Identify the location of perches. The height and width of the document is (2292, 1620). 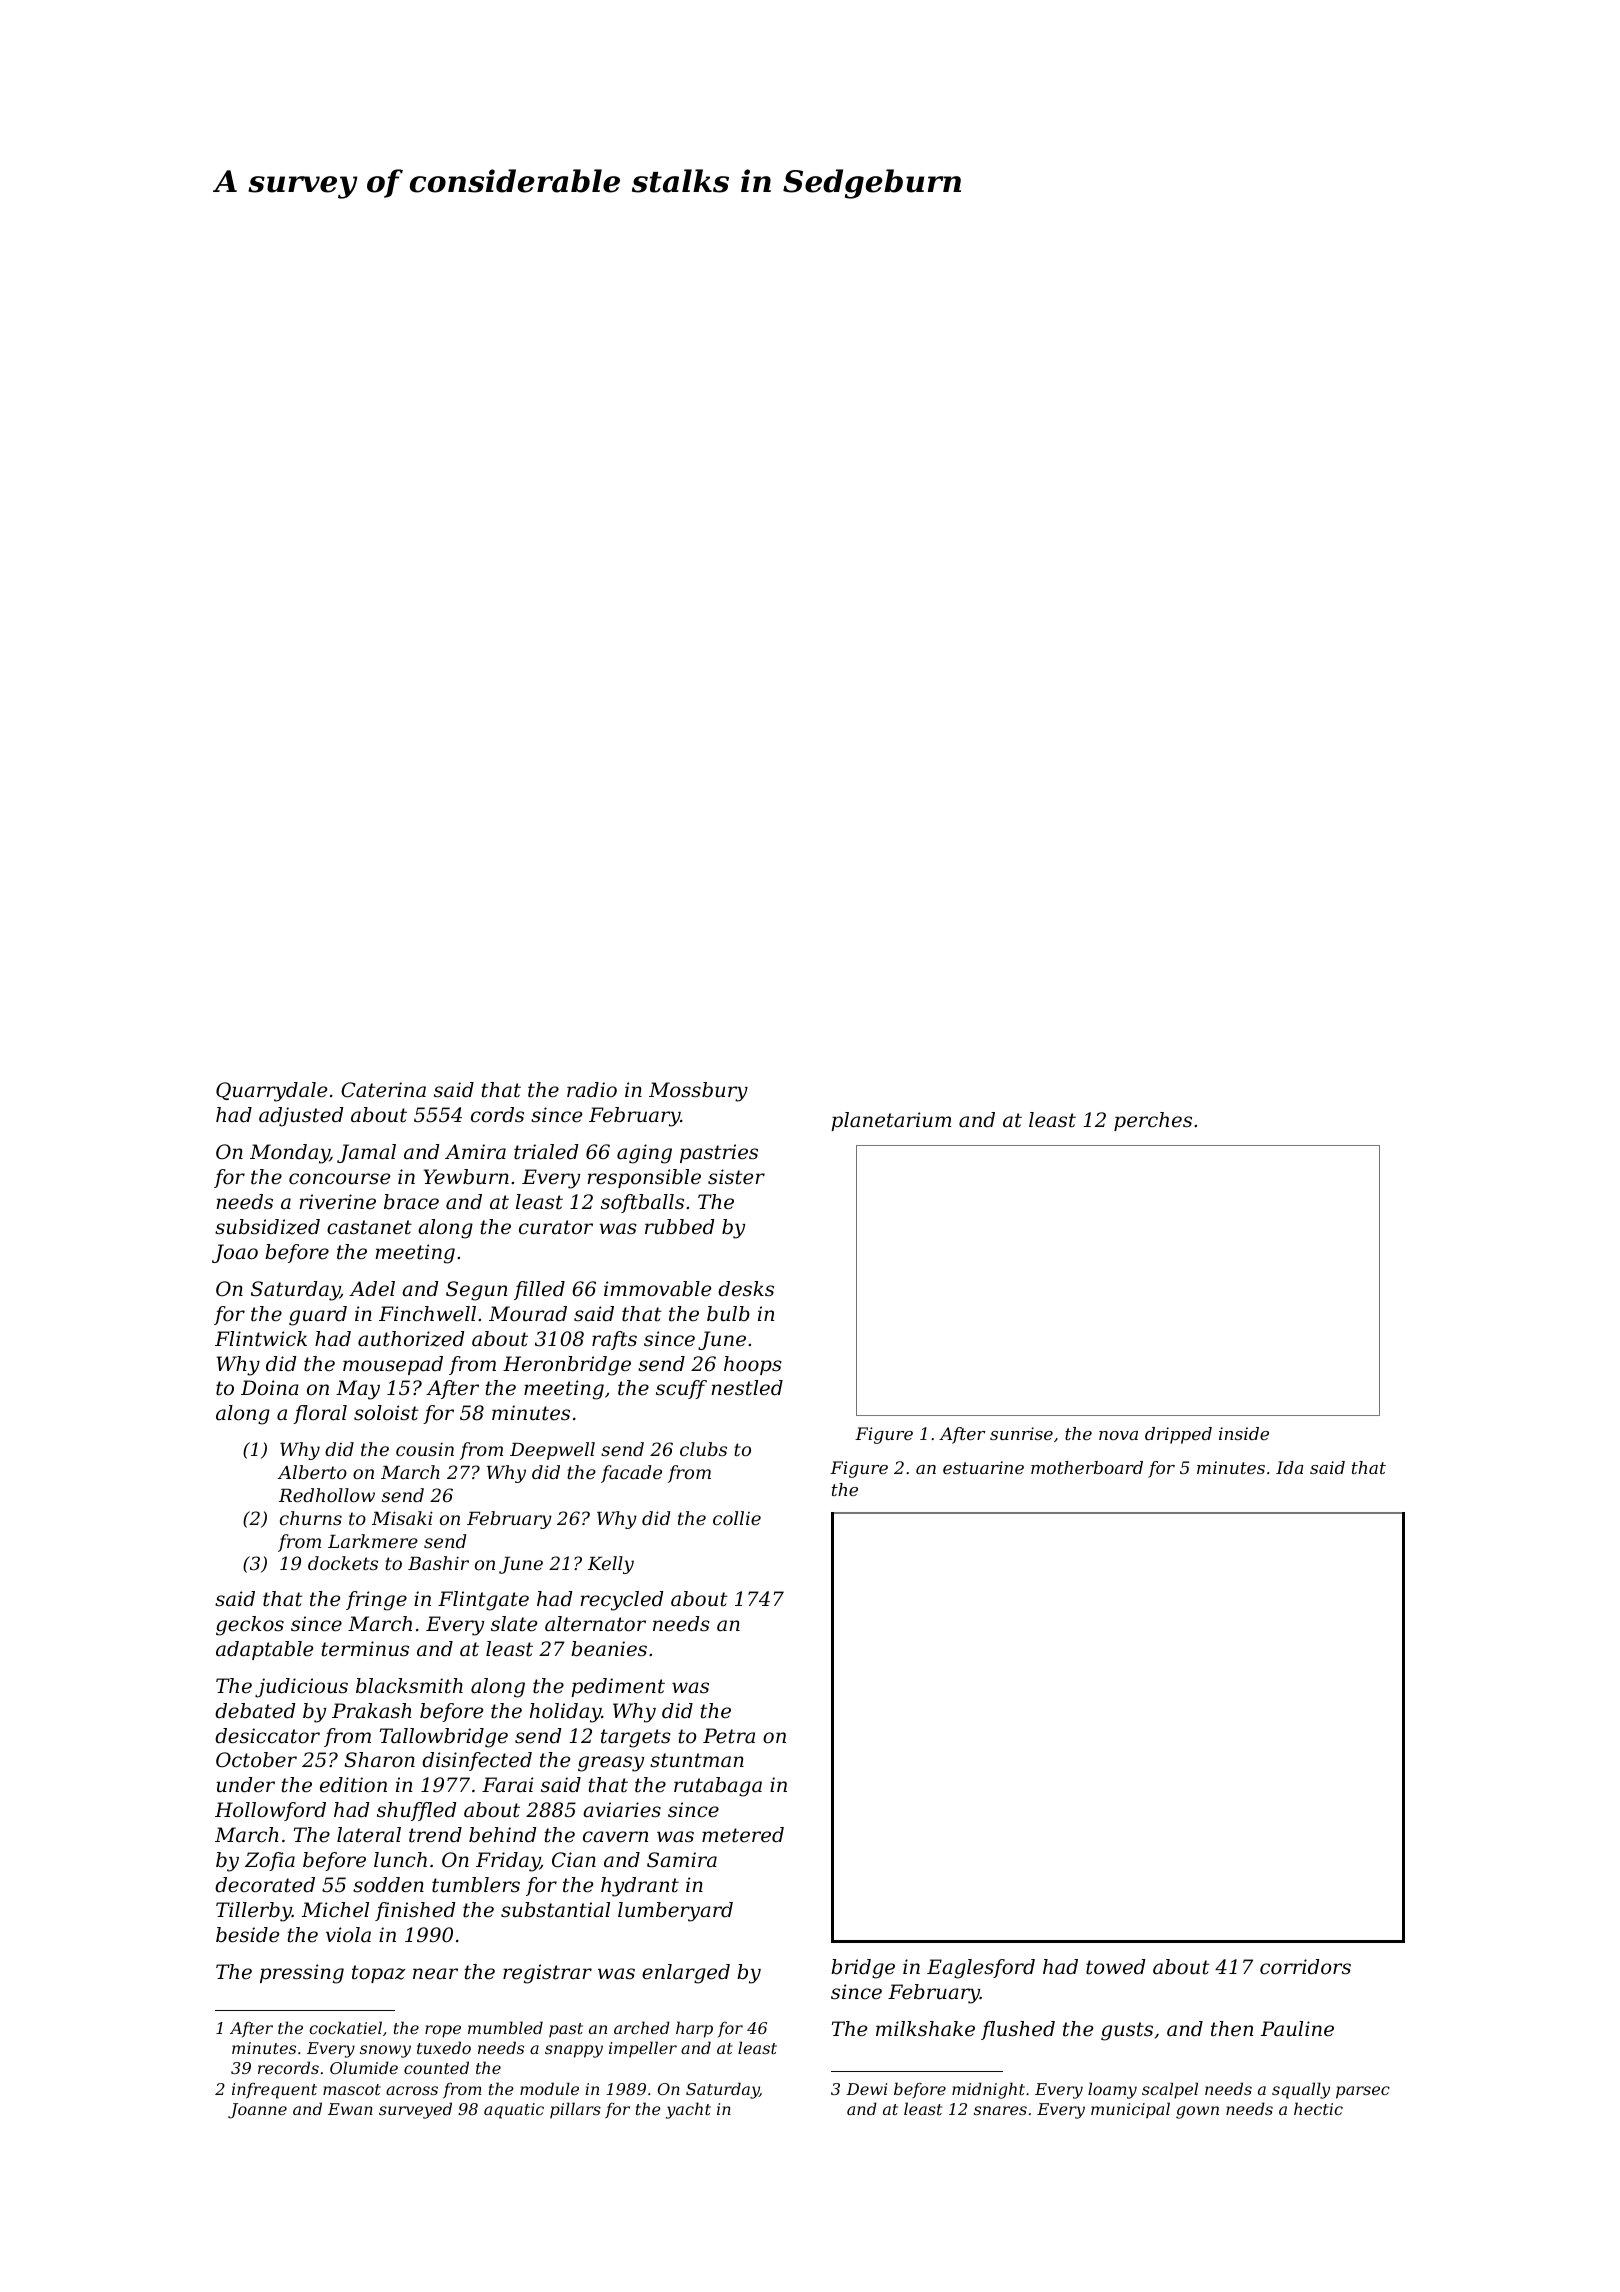
(1153, 1121).
